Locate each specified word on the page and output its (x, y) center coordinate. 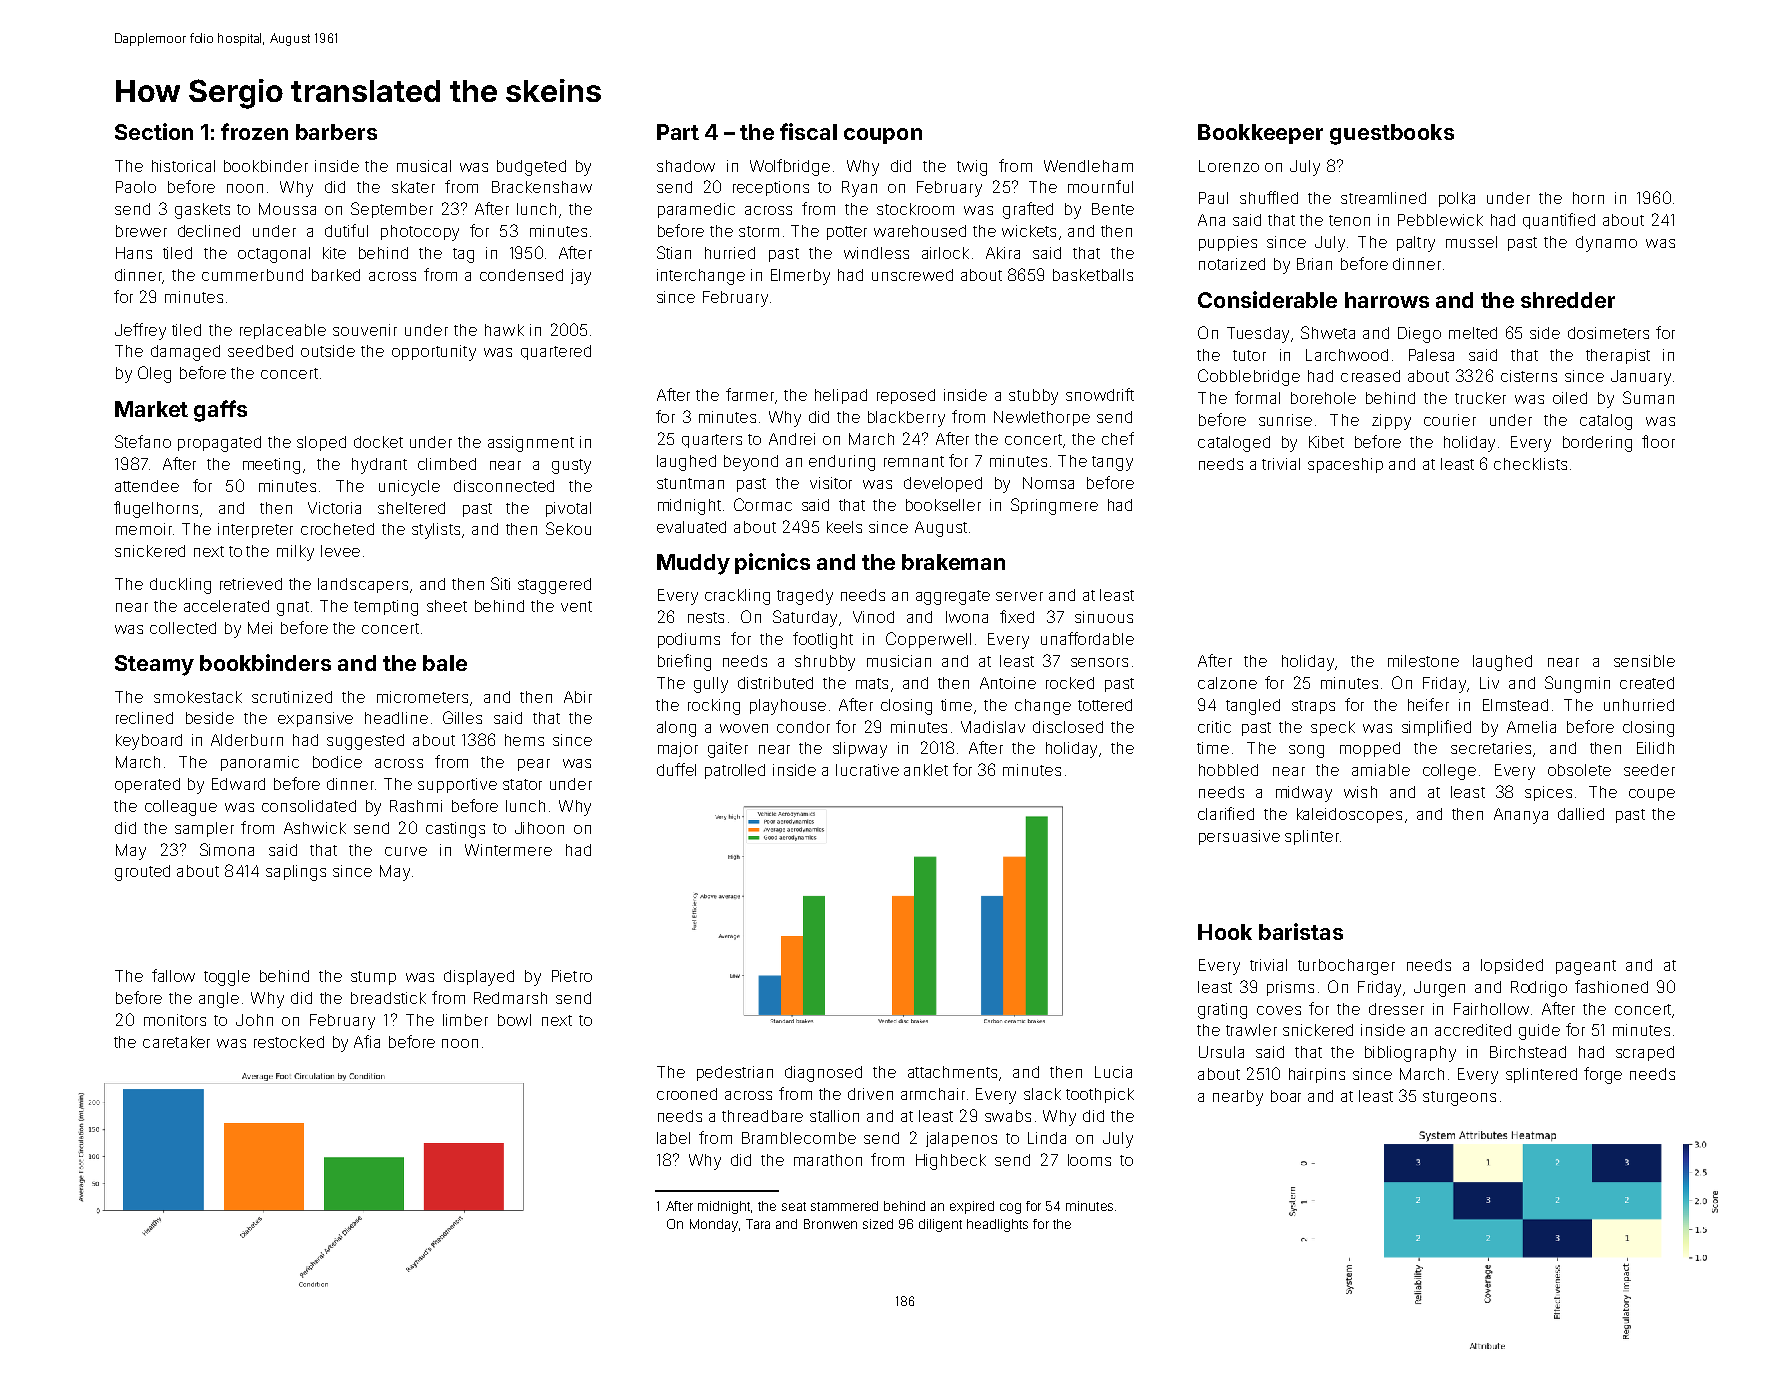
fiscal (808, 131)
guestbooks (1392, 134)
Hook (1225, 932)
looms (1089, 1160)
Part (678, 132)
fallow (173, 975)
